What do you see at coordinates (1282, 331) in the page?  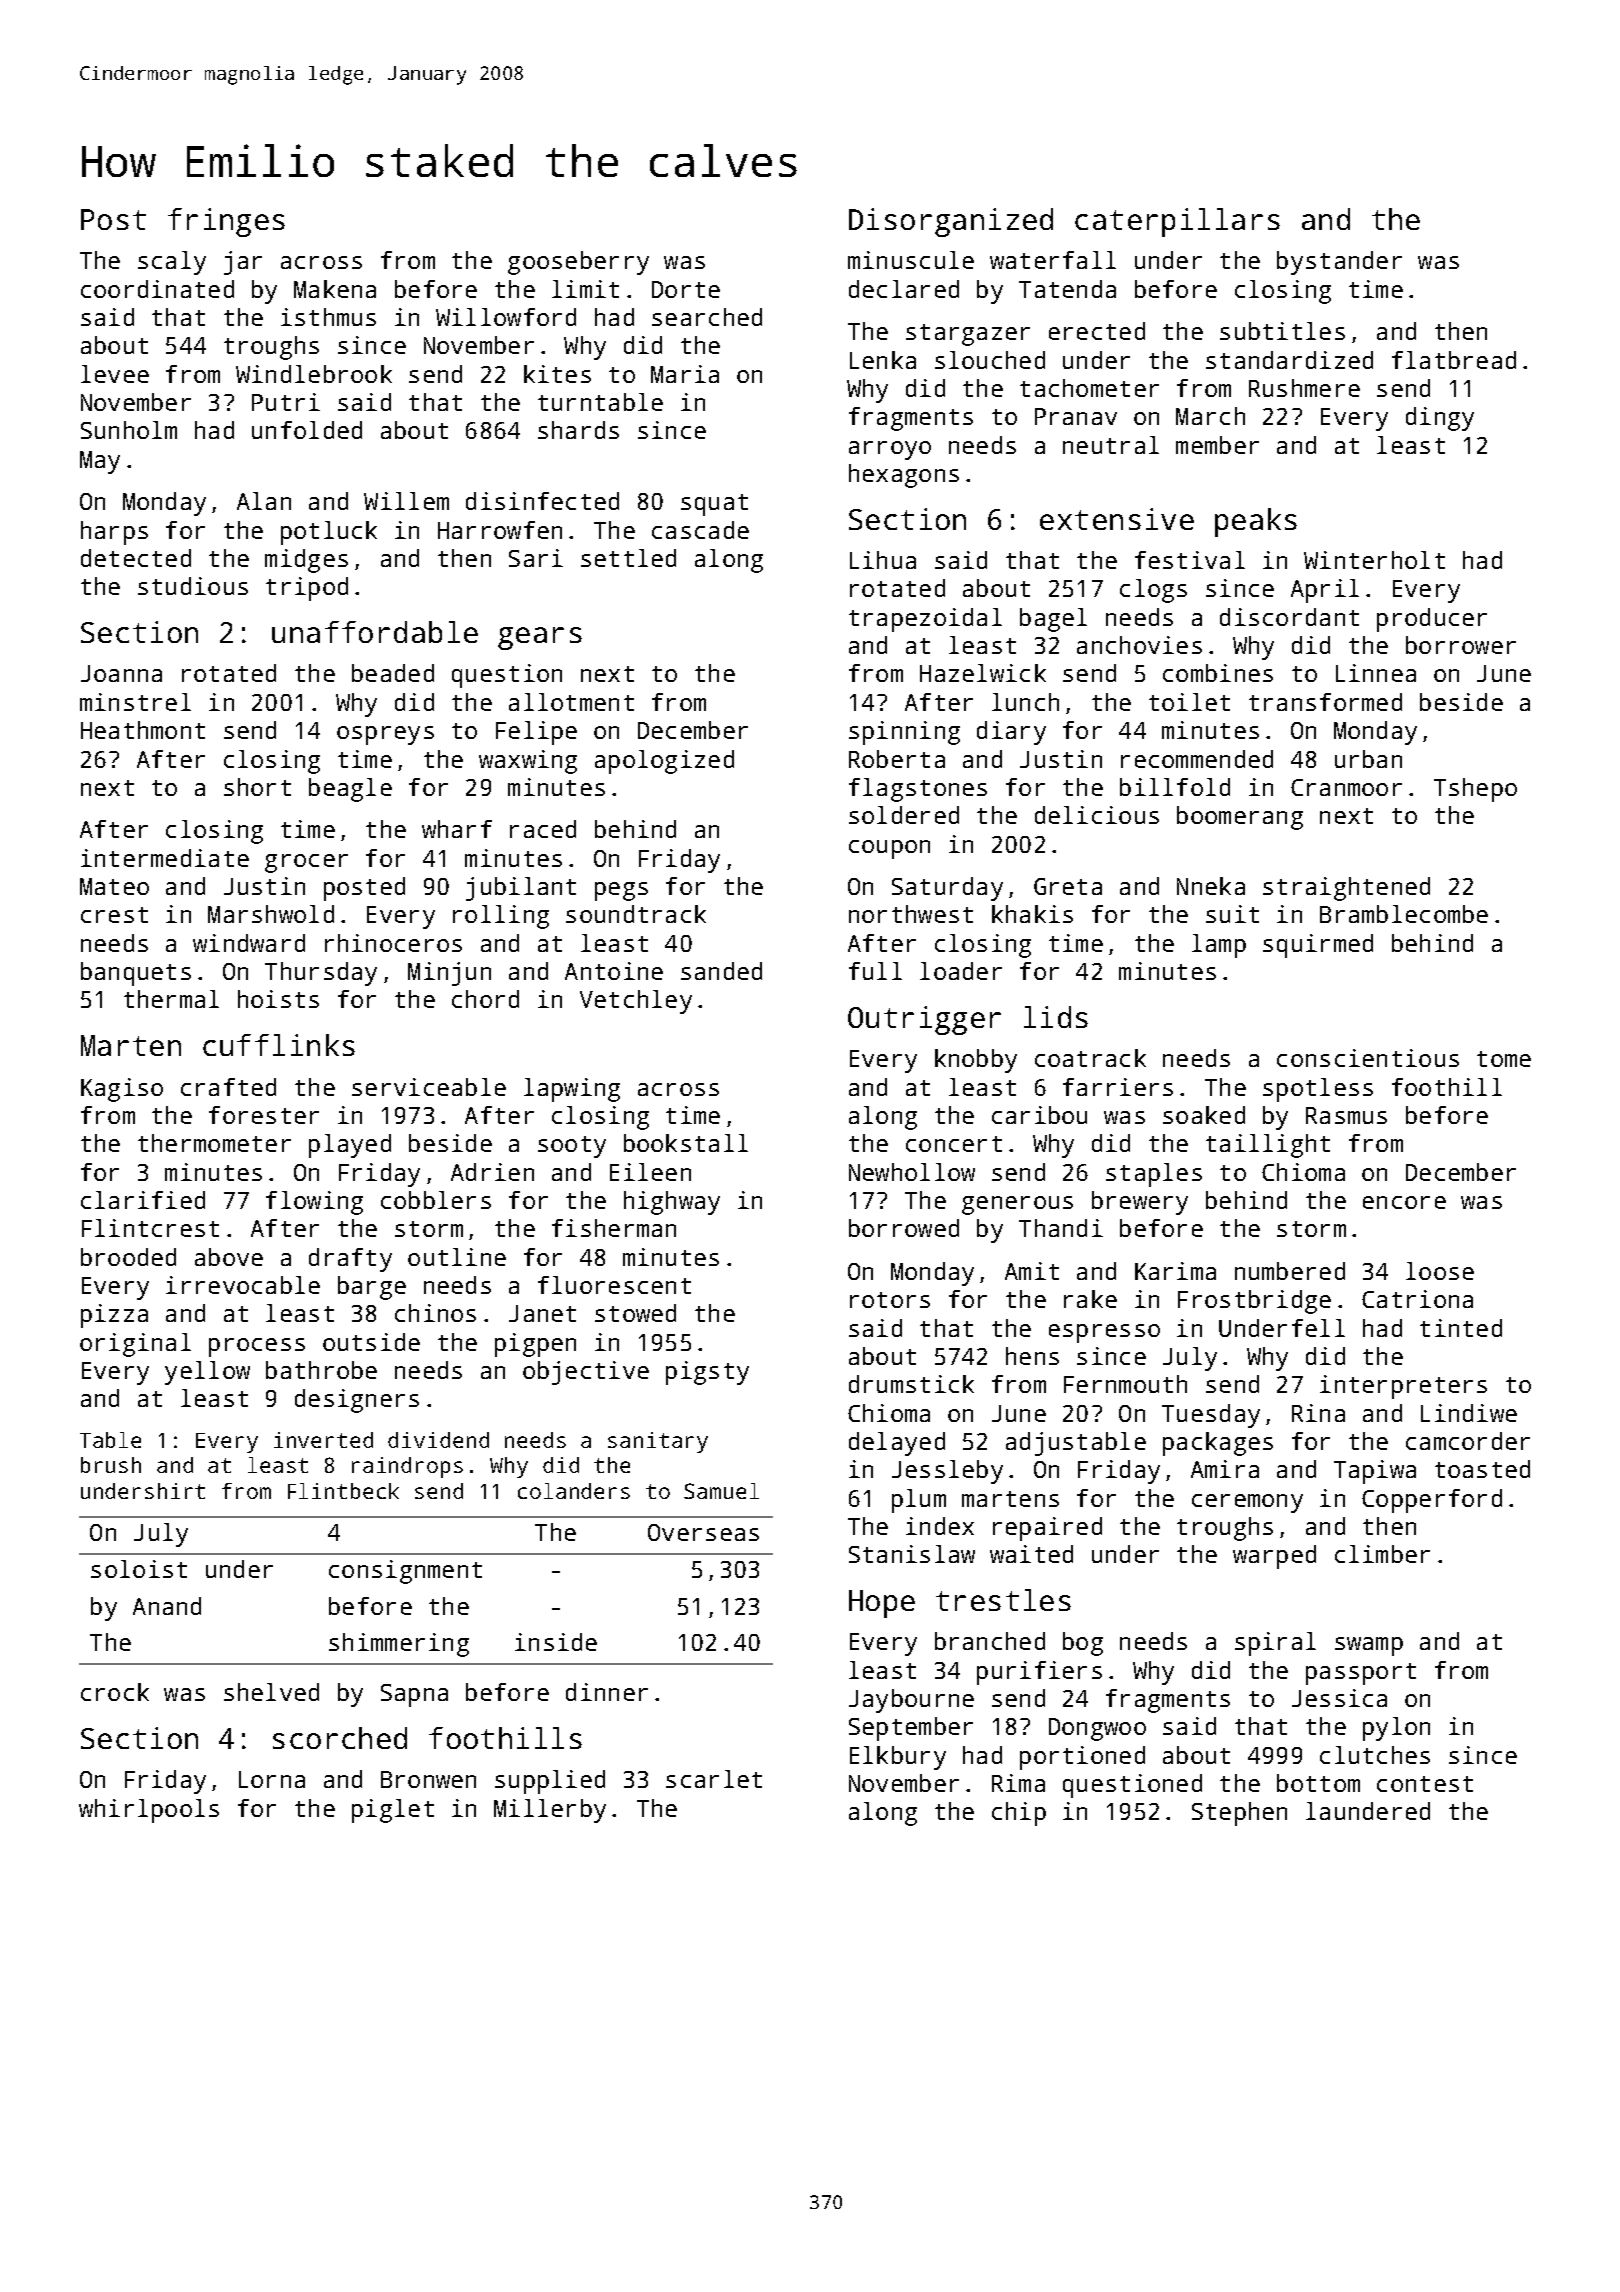 I see `subtitles` at bounding box center [1282, 331].
